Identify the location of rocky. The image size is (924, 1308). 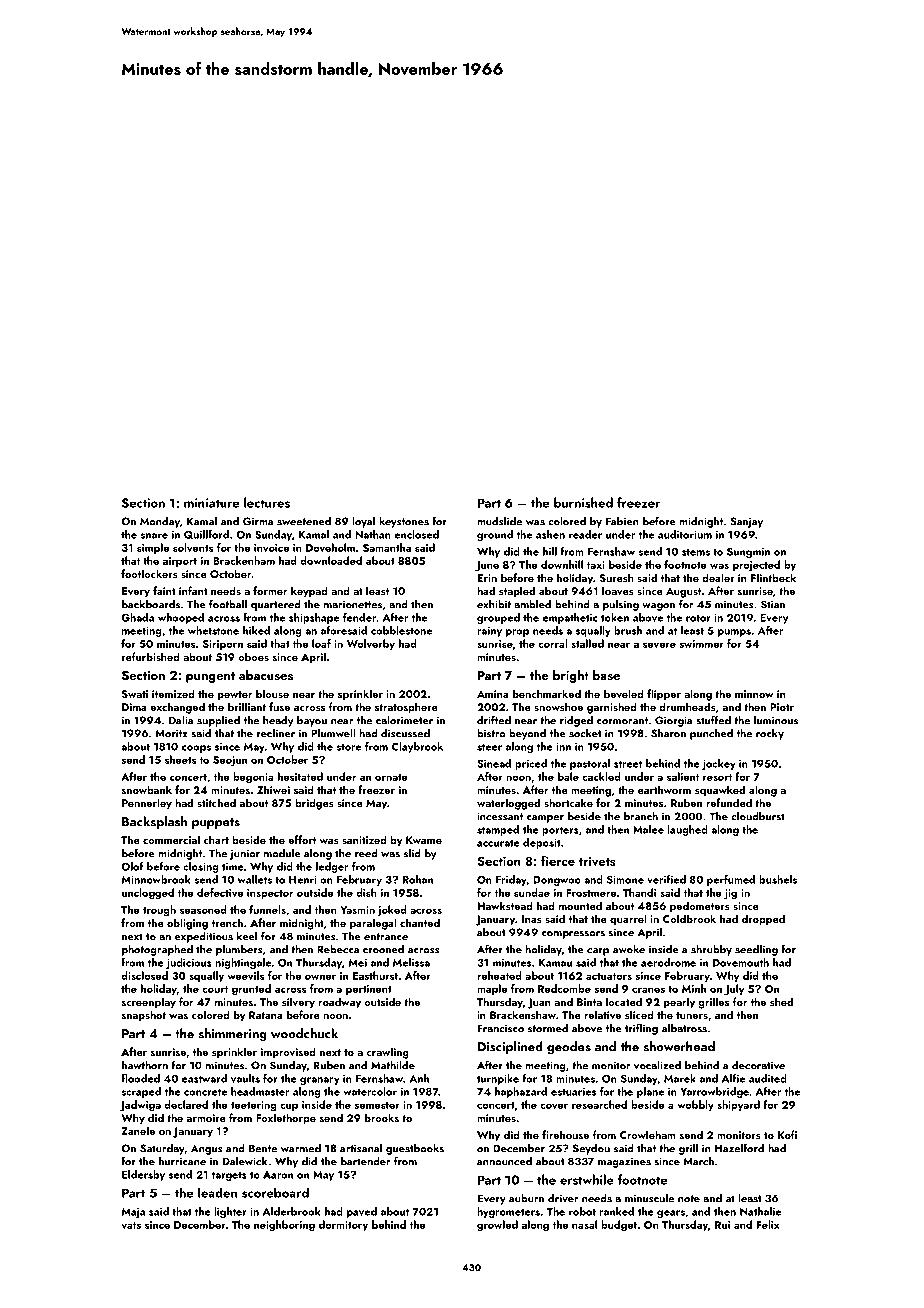
(770, 734).
